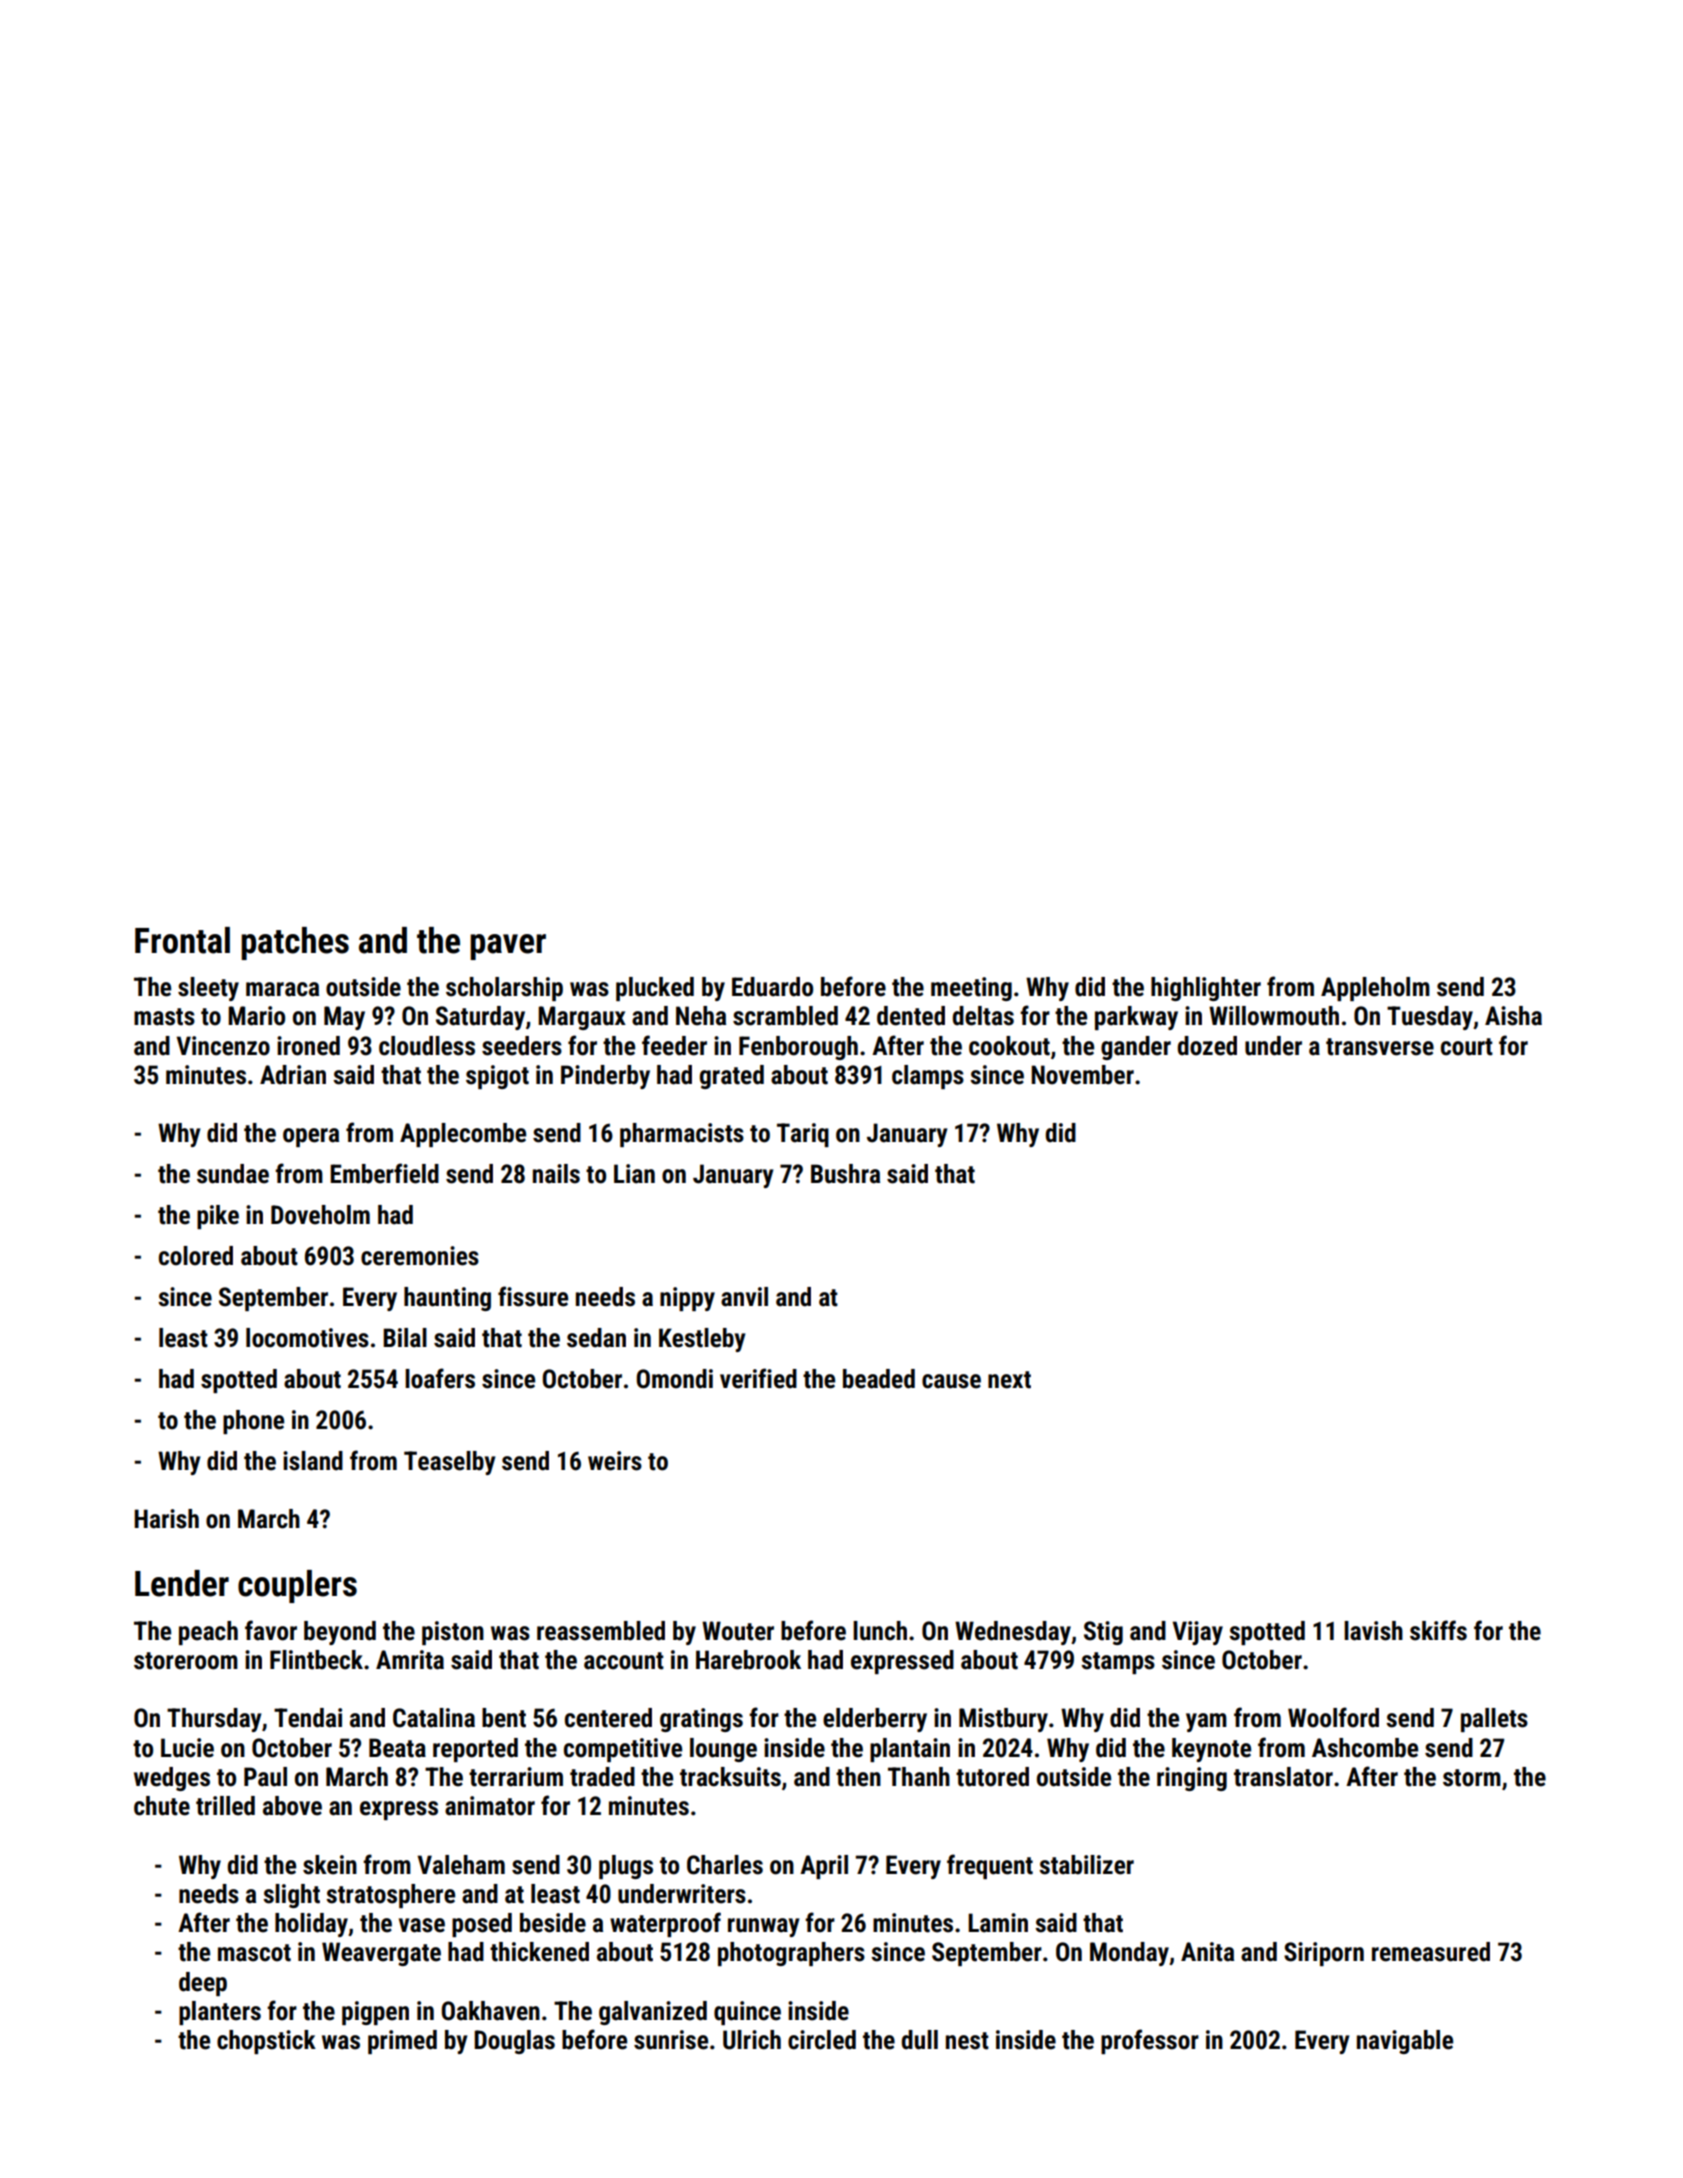 This page has width=1683, height=2178. What do you see at coordinates (772, 987) in the page?
I see `Eduardo` at bounding box center [772, 987].
